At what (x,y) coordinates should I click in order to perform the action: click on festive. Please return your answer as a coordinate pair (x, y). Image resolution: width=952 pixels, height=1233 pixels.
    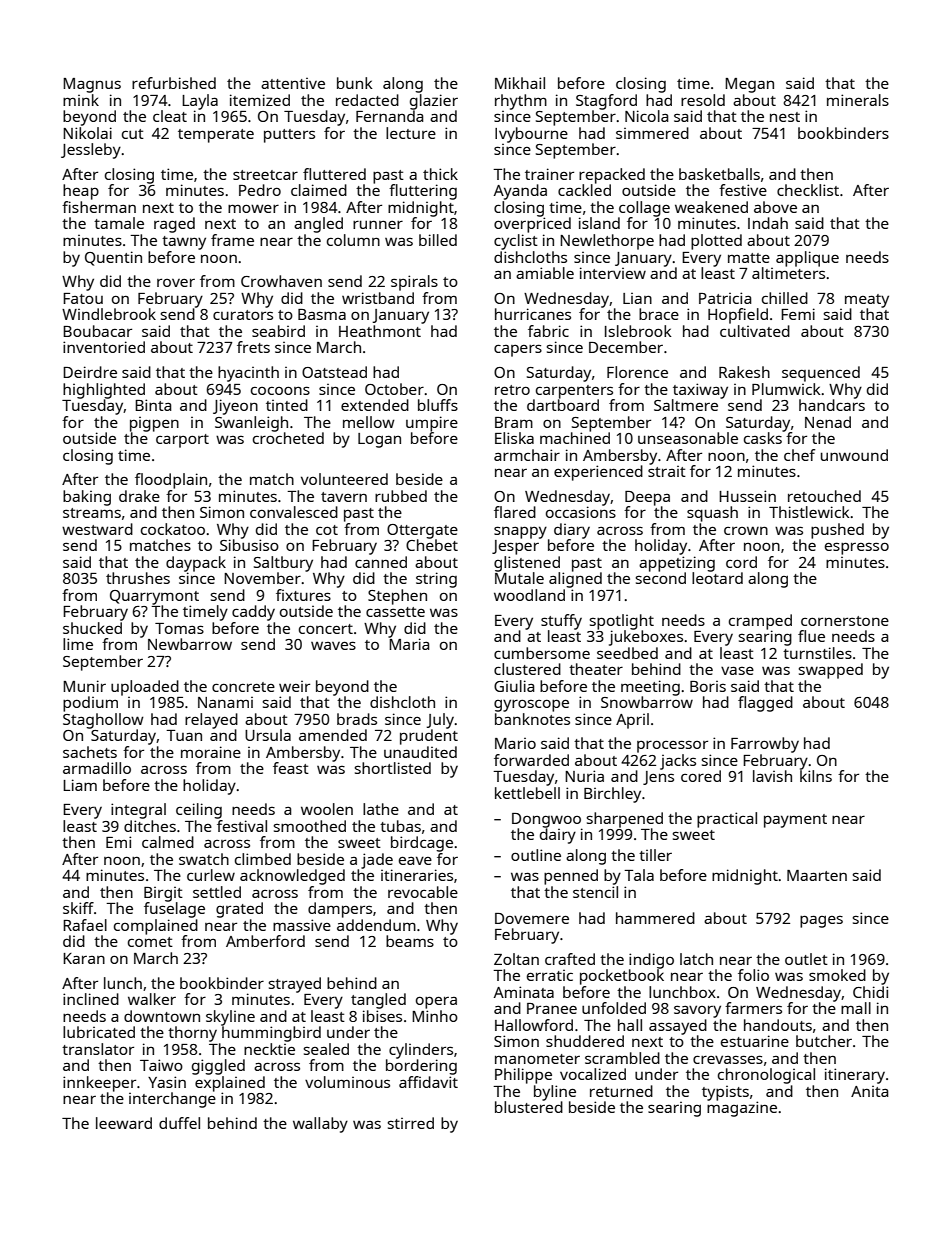
    Looking at the image, I should click on (743, 190).
